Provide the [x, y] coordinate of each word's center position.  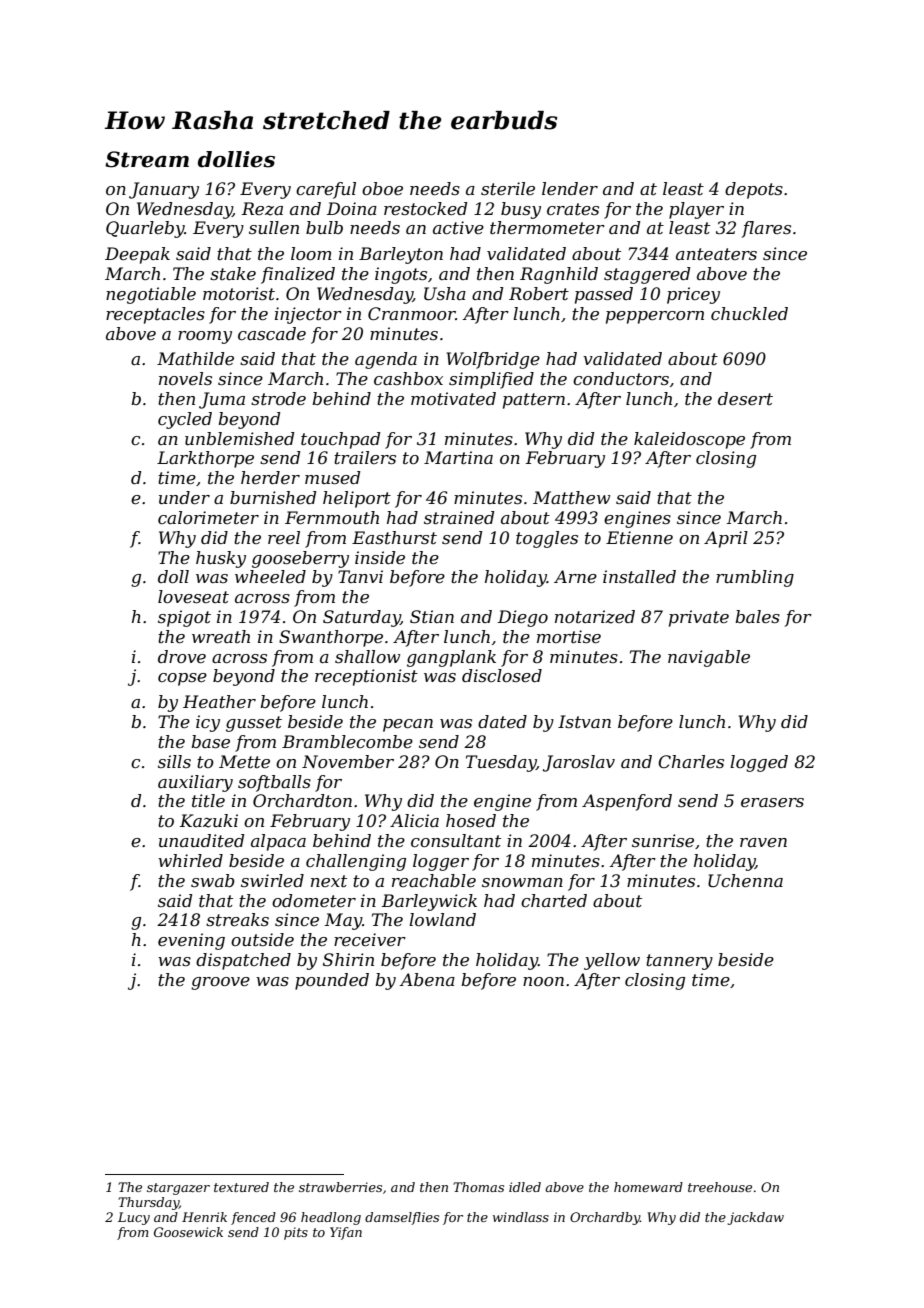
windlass [521, 1217]
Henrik [204, 1217]
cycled [185, 420]
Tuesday [501, 763]
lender [570, 188]
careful [326, 190]
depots [754, 190]
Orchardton [302, 800]
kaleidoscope [689, 440]
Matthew [571, 497]
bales [757, 616]
